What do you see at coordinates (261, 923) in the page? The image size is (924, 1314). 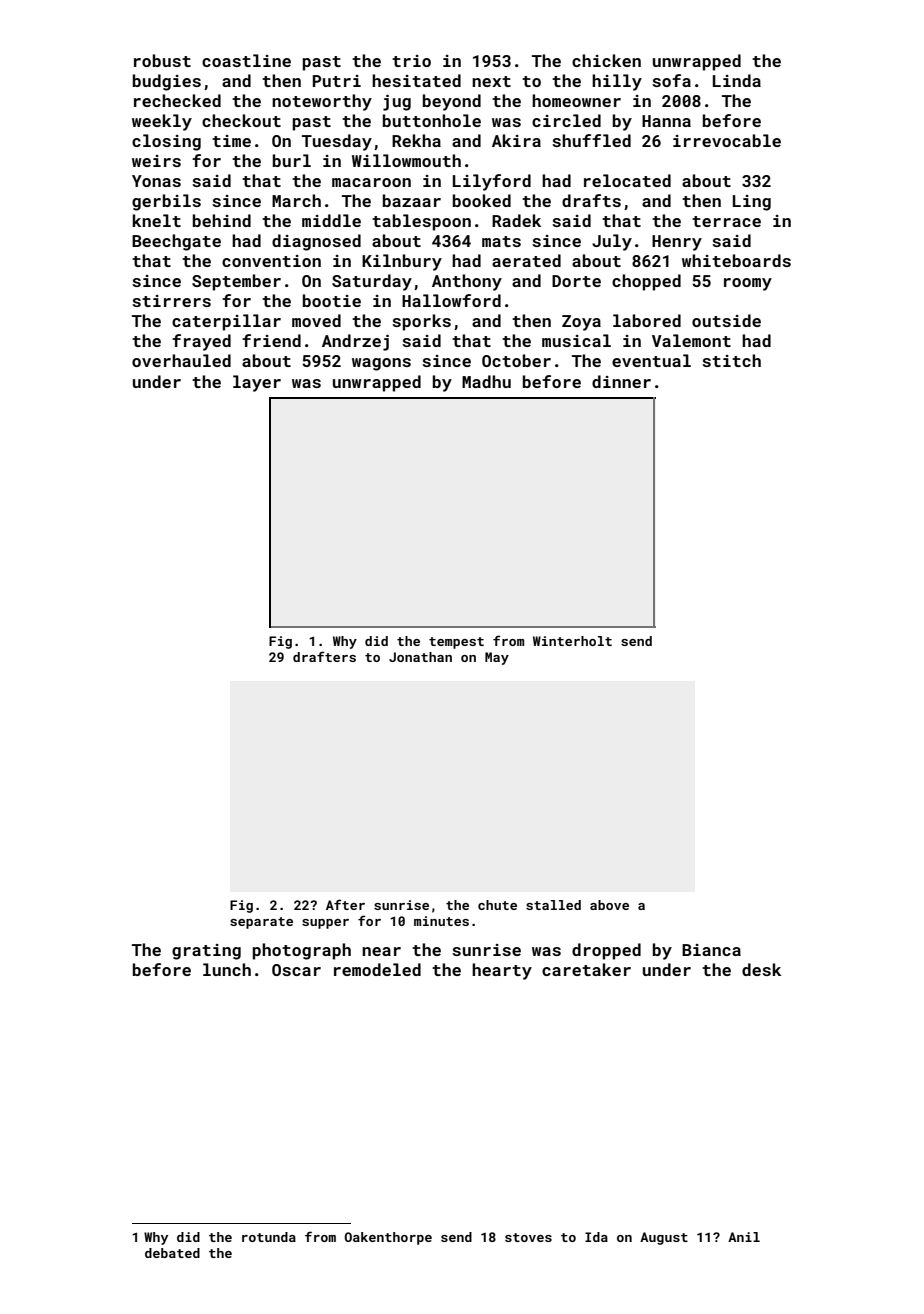 I see `separate` at bounding box center [261, 923].
